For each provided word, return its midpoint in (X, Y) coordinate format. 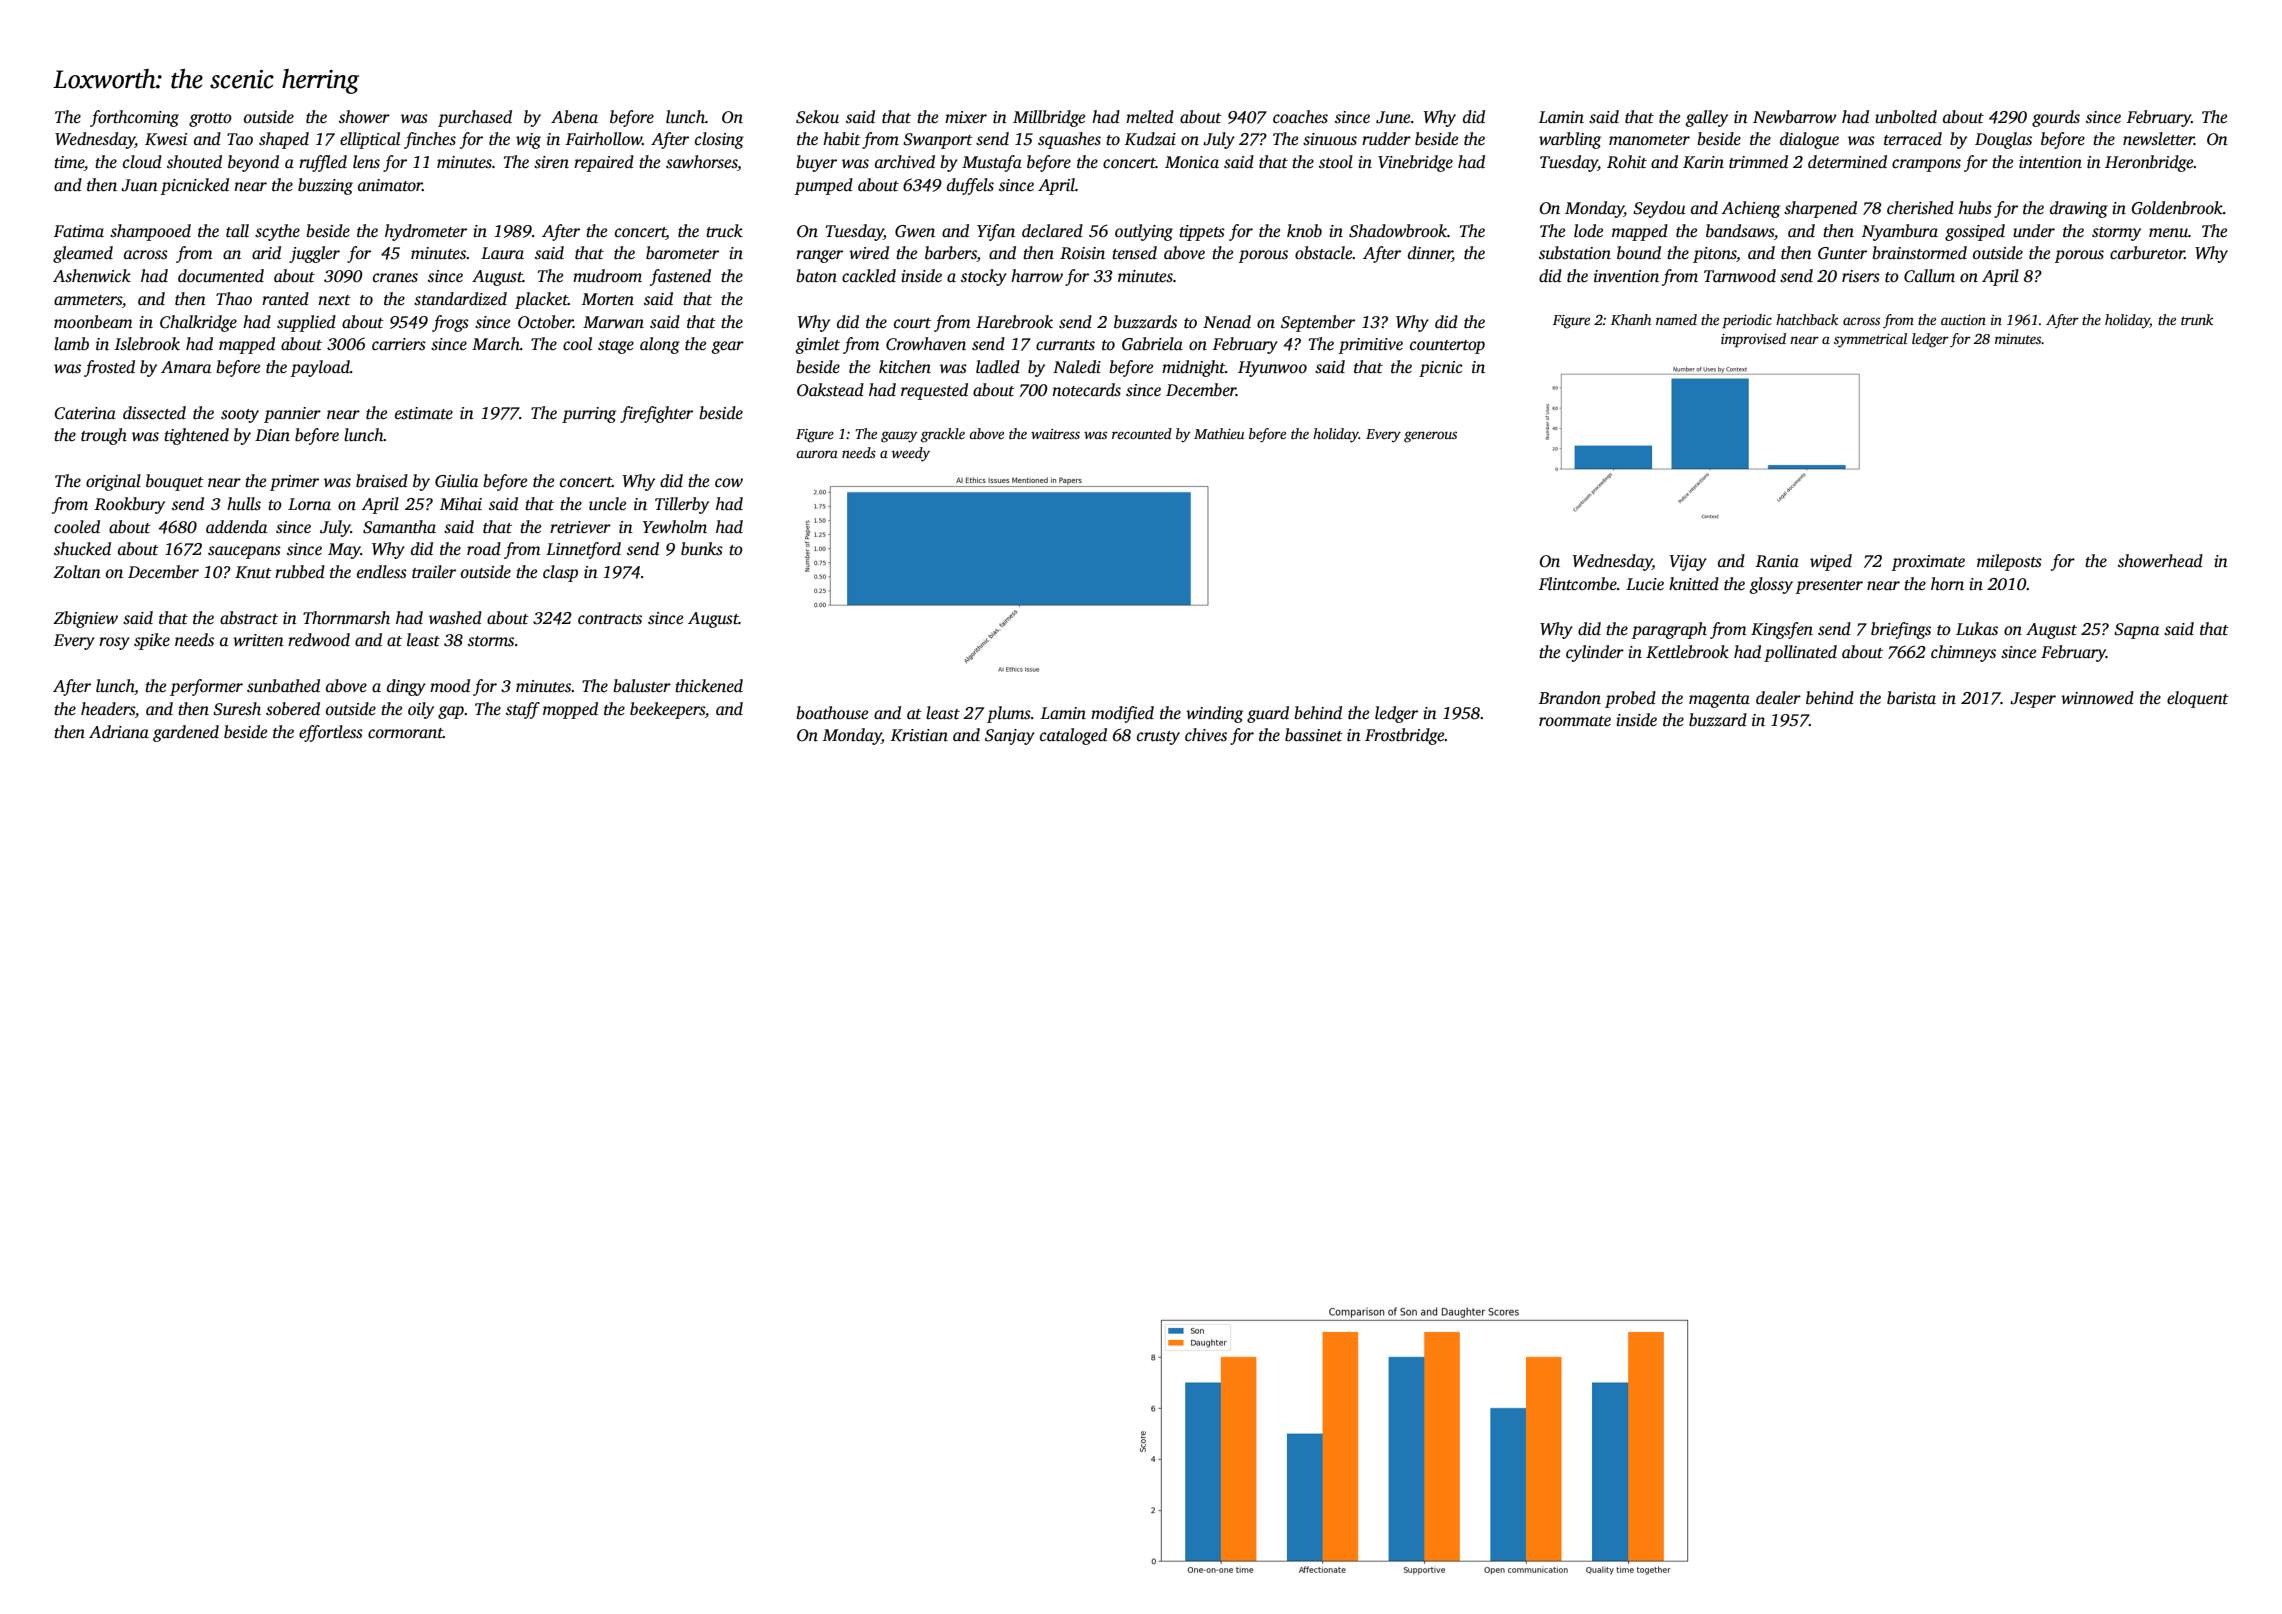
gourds (2056, 118)
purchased (475, 118)
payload (320, 368)
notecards (1086, 390)
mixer (966, 117)
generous (1430, 437)
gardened (186, 733)
